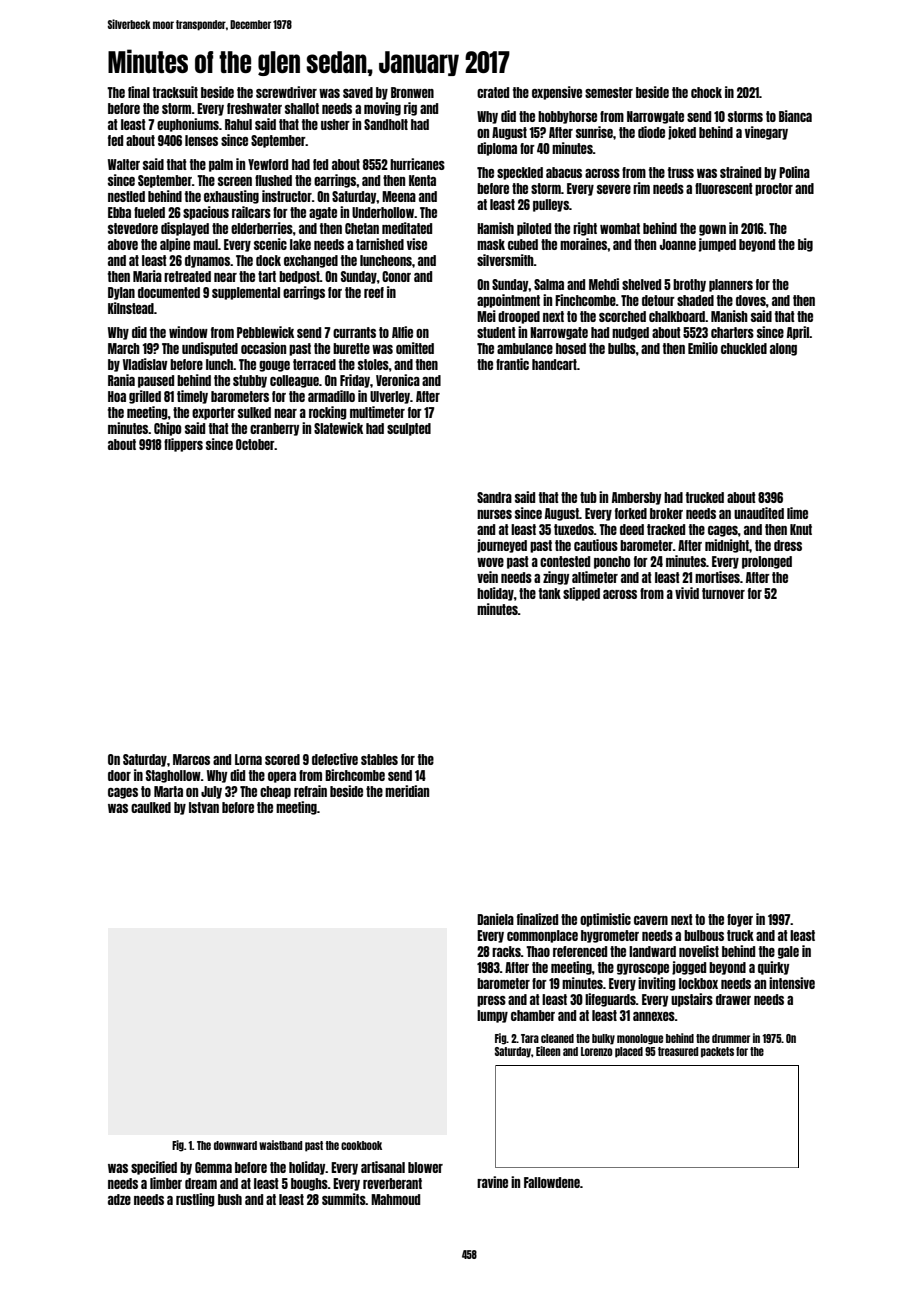 Image resolution: width=924 pixels, height=1308 pixels. I want to click on meridian, so click(407, 791).
